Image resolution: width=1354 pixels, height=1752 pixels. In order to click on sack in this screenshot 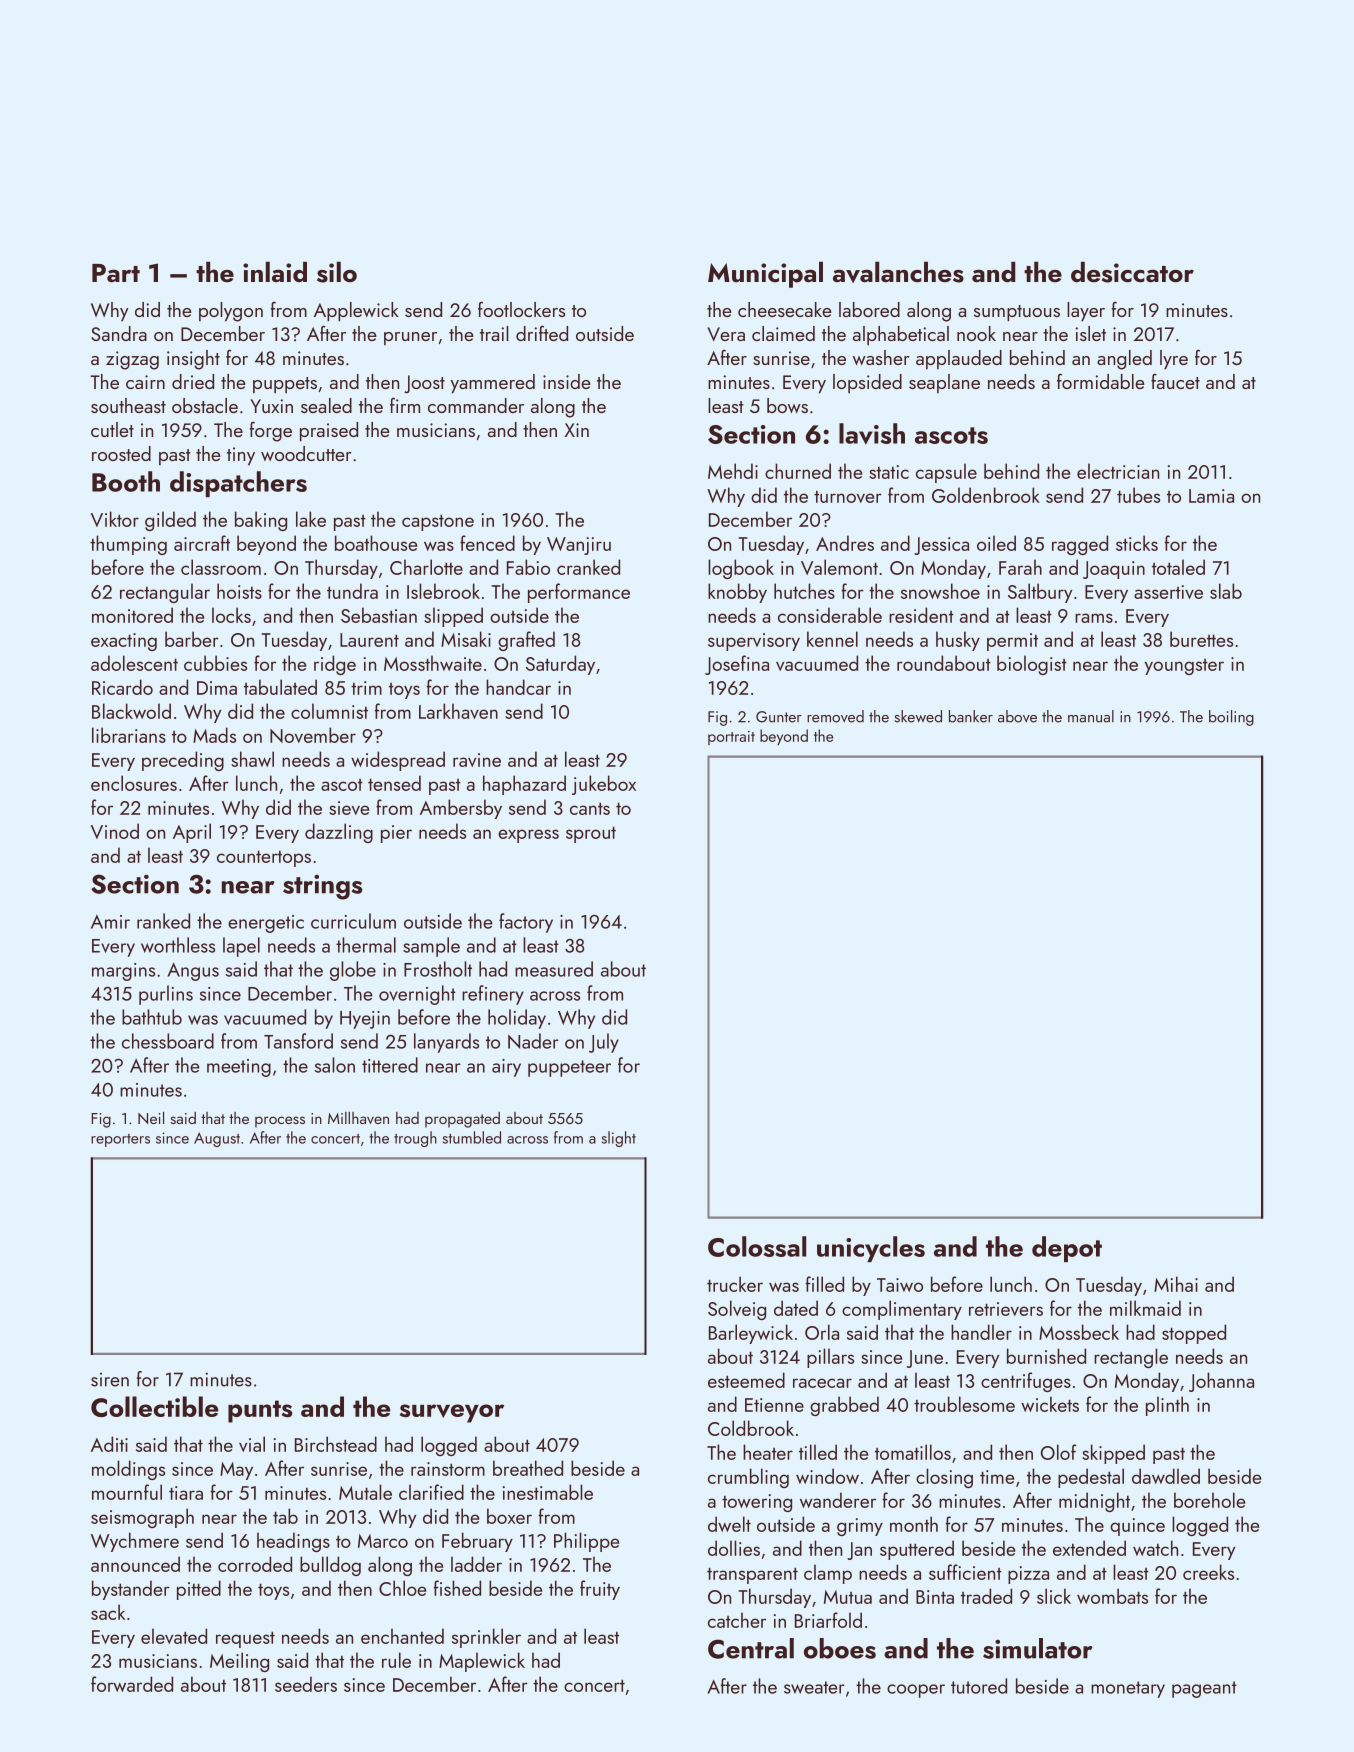, I will do `click(108, 1612)`.
